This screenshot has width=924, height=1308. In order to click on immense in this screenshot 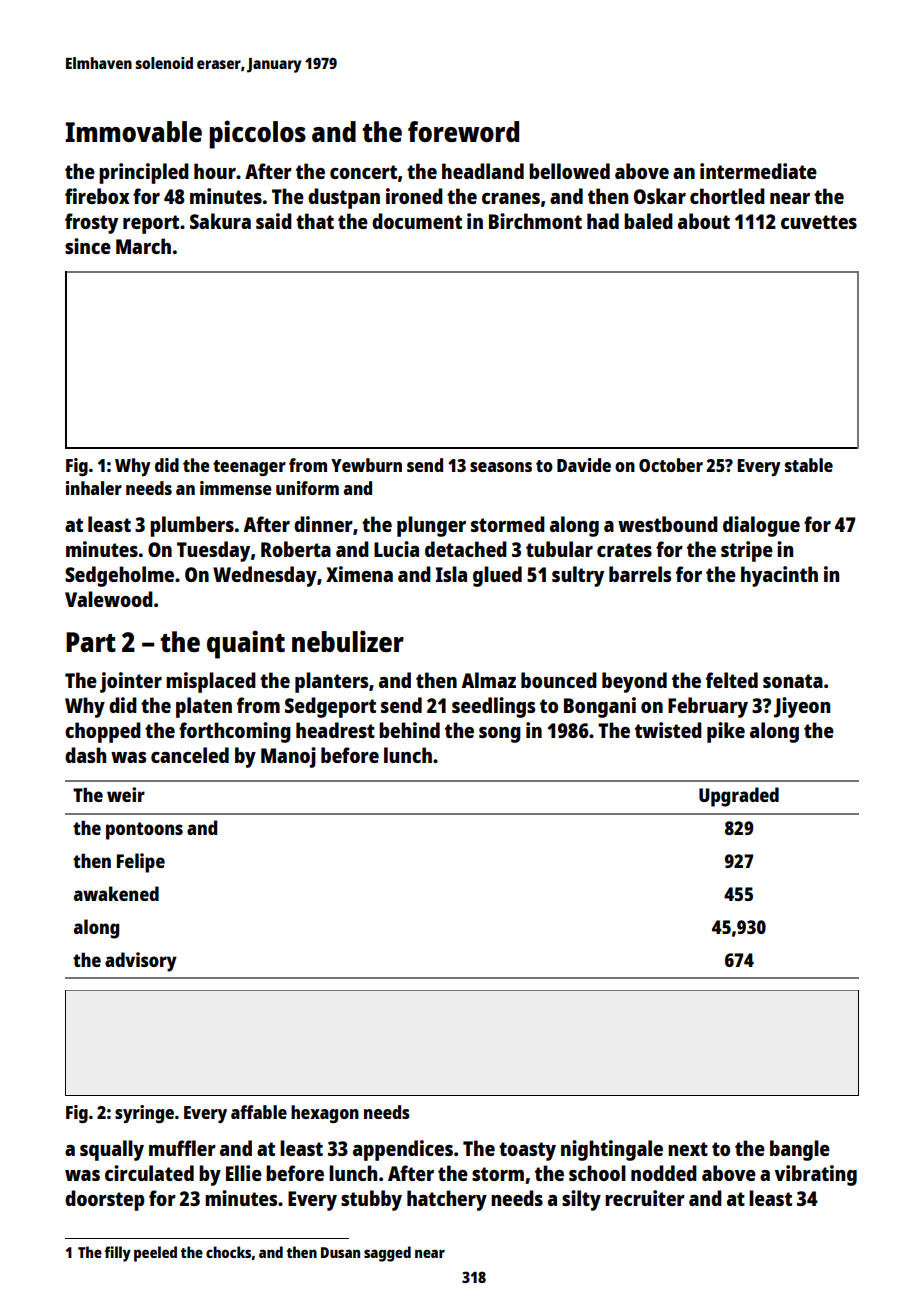, I will do `click(235, 488)`.
